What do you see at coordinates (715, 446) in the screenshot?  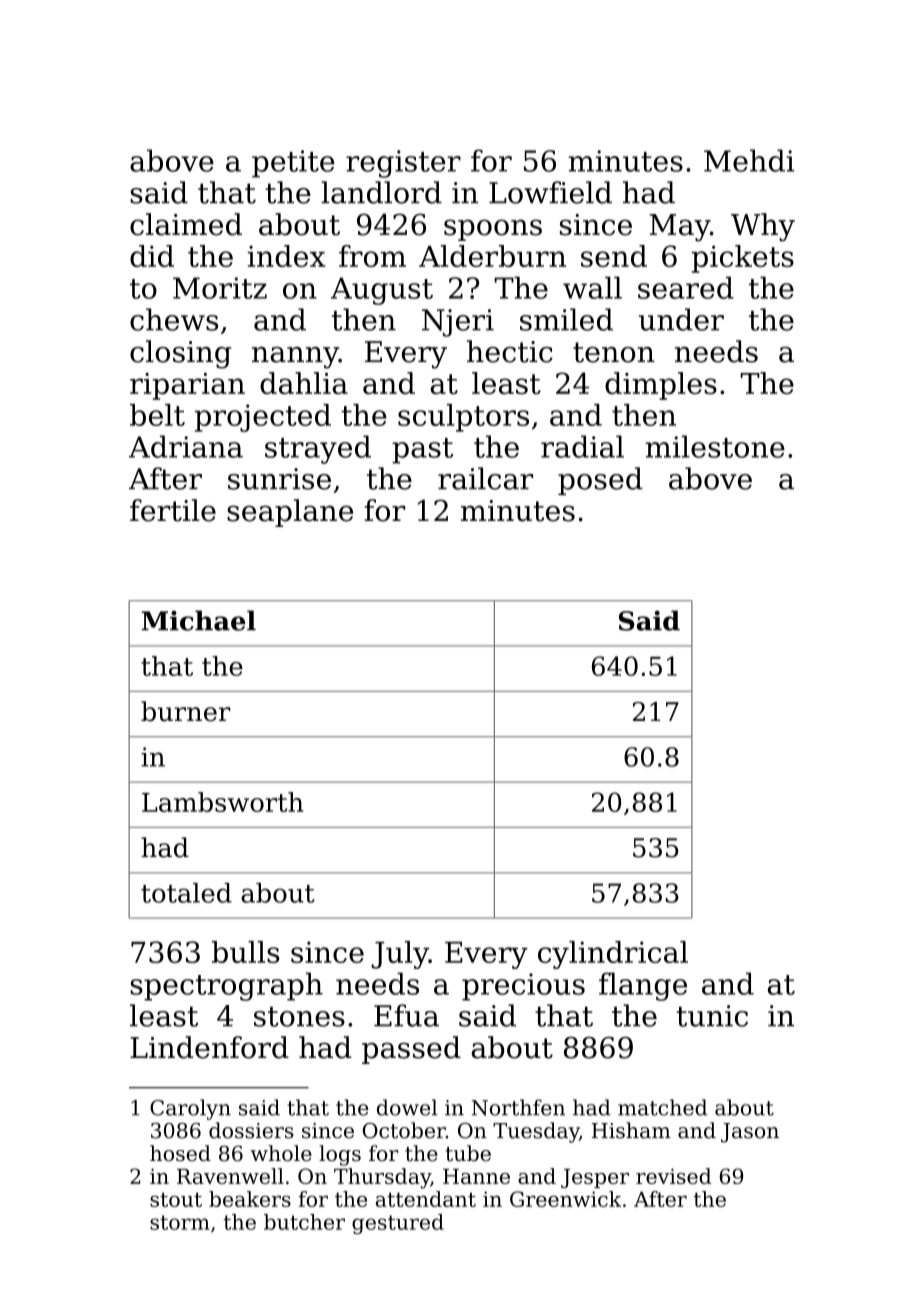 I see `milestone` at bounding box center [715, 446].
